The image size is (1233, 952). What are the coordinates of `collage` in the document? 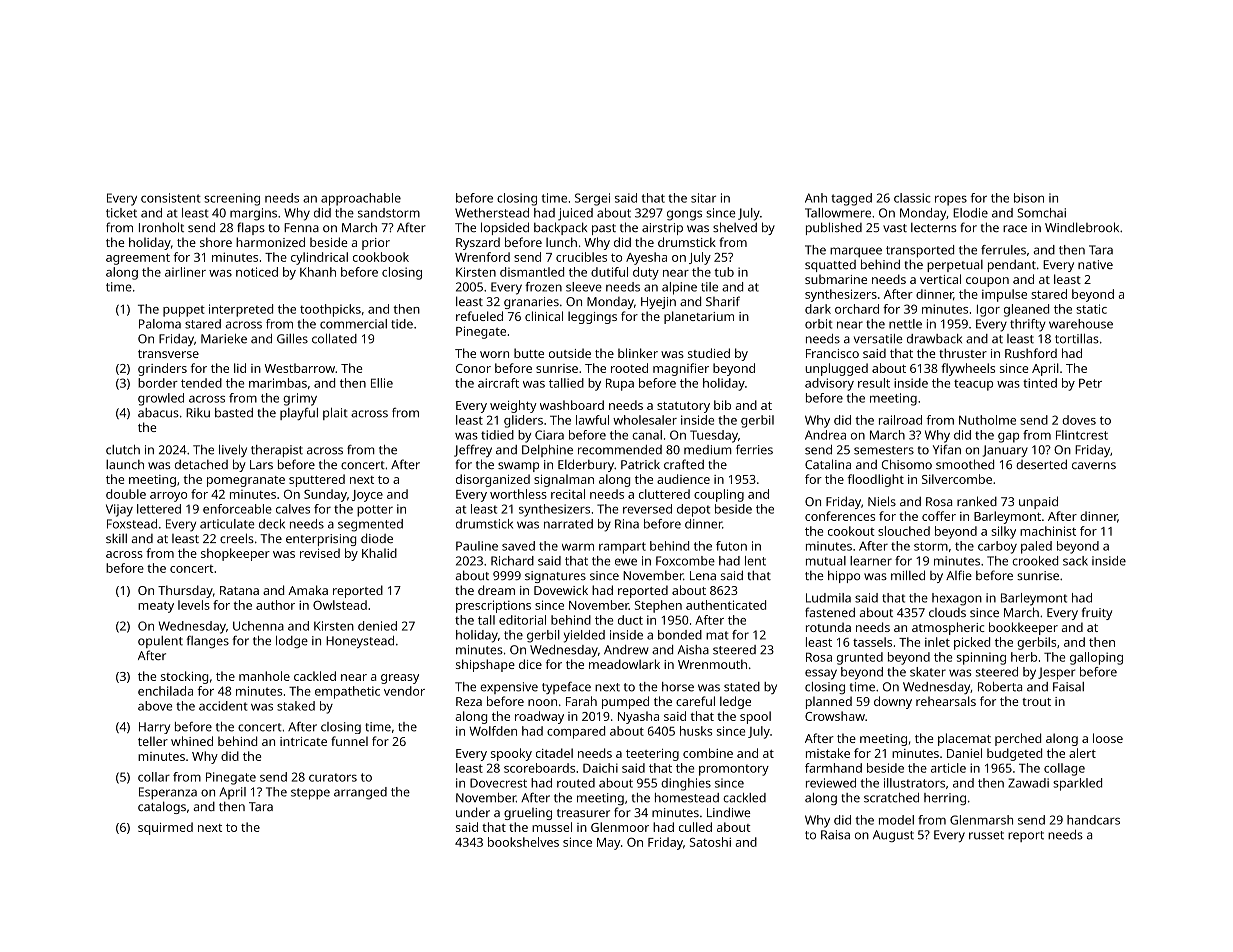 It's located at (1064, 769).
